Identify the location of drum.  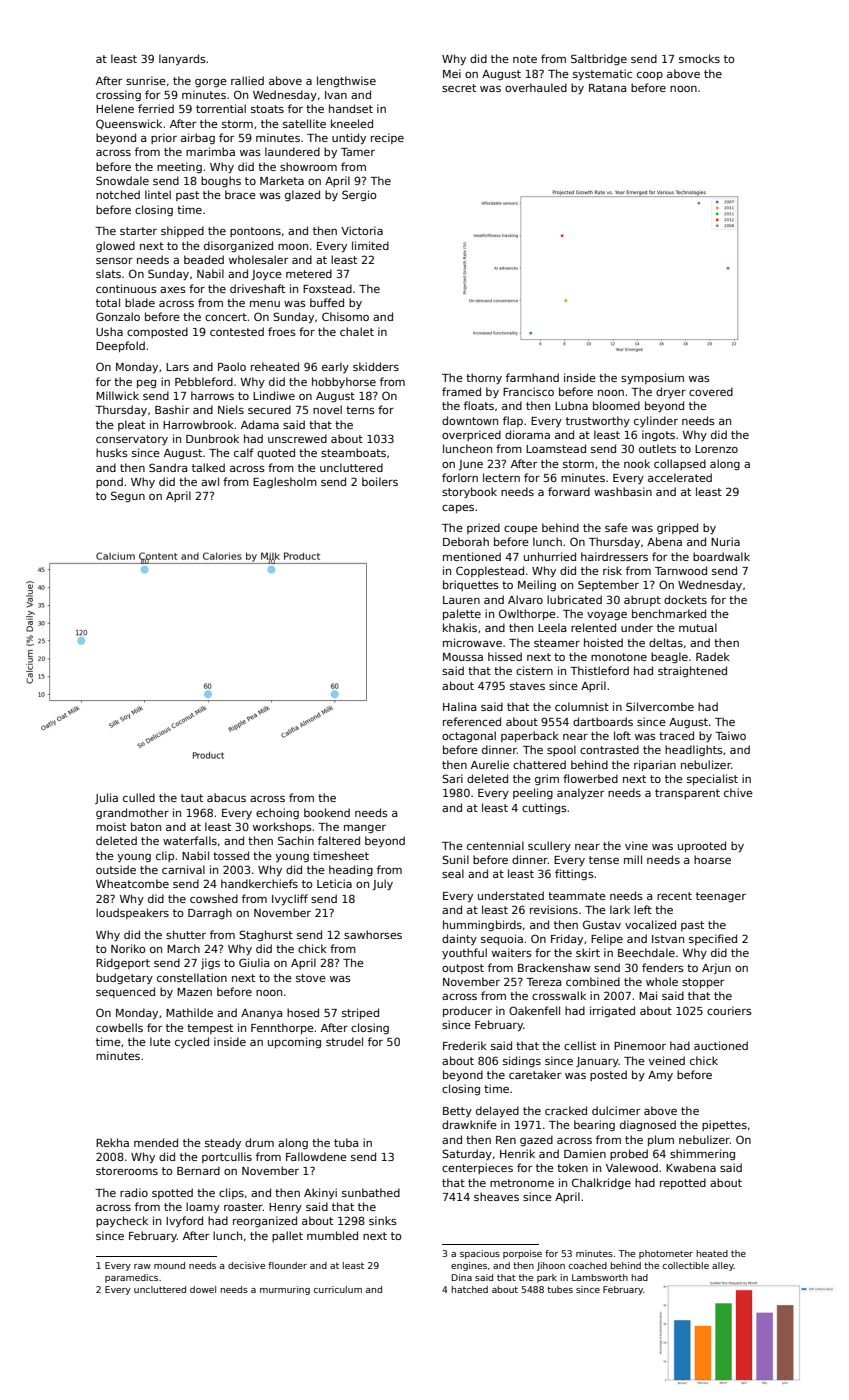
(259, 1142).
